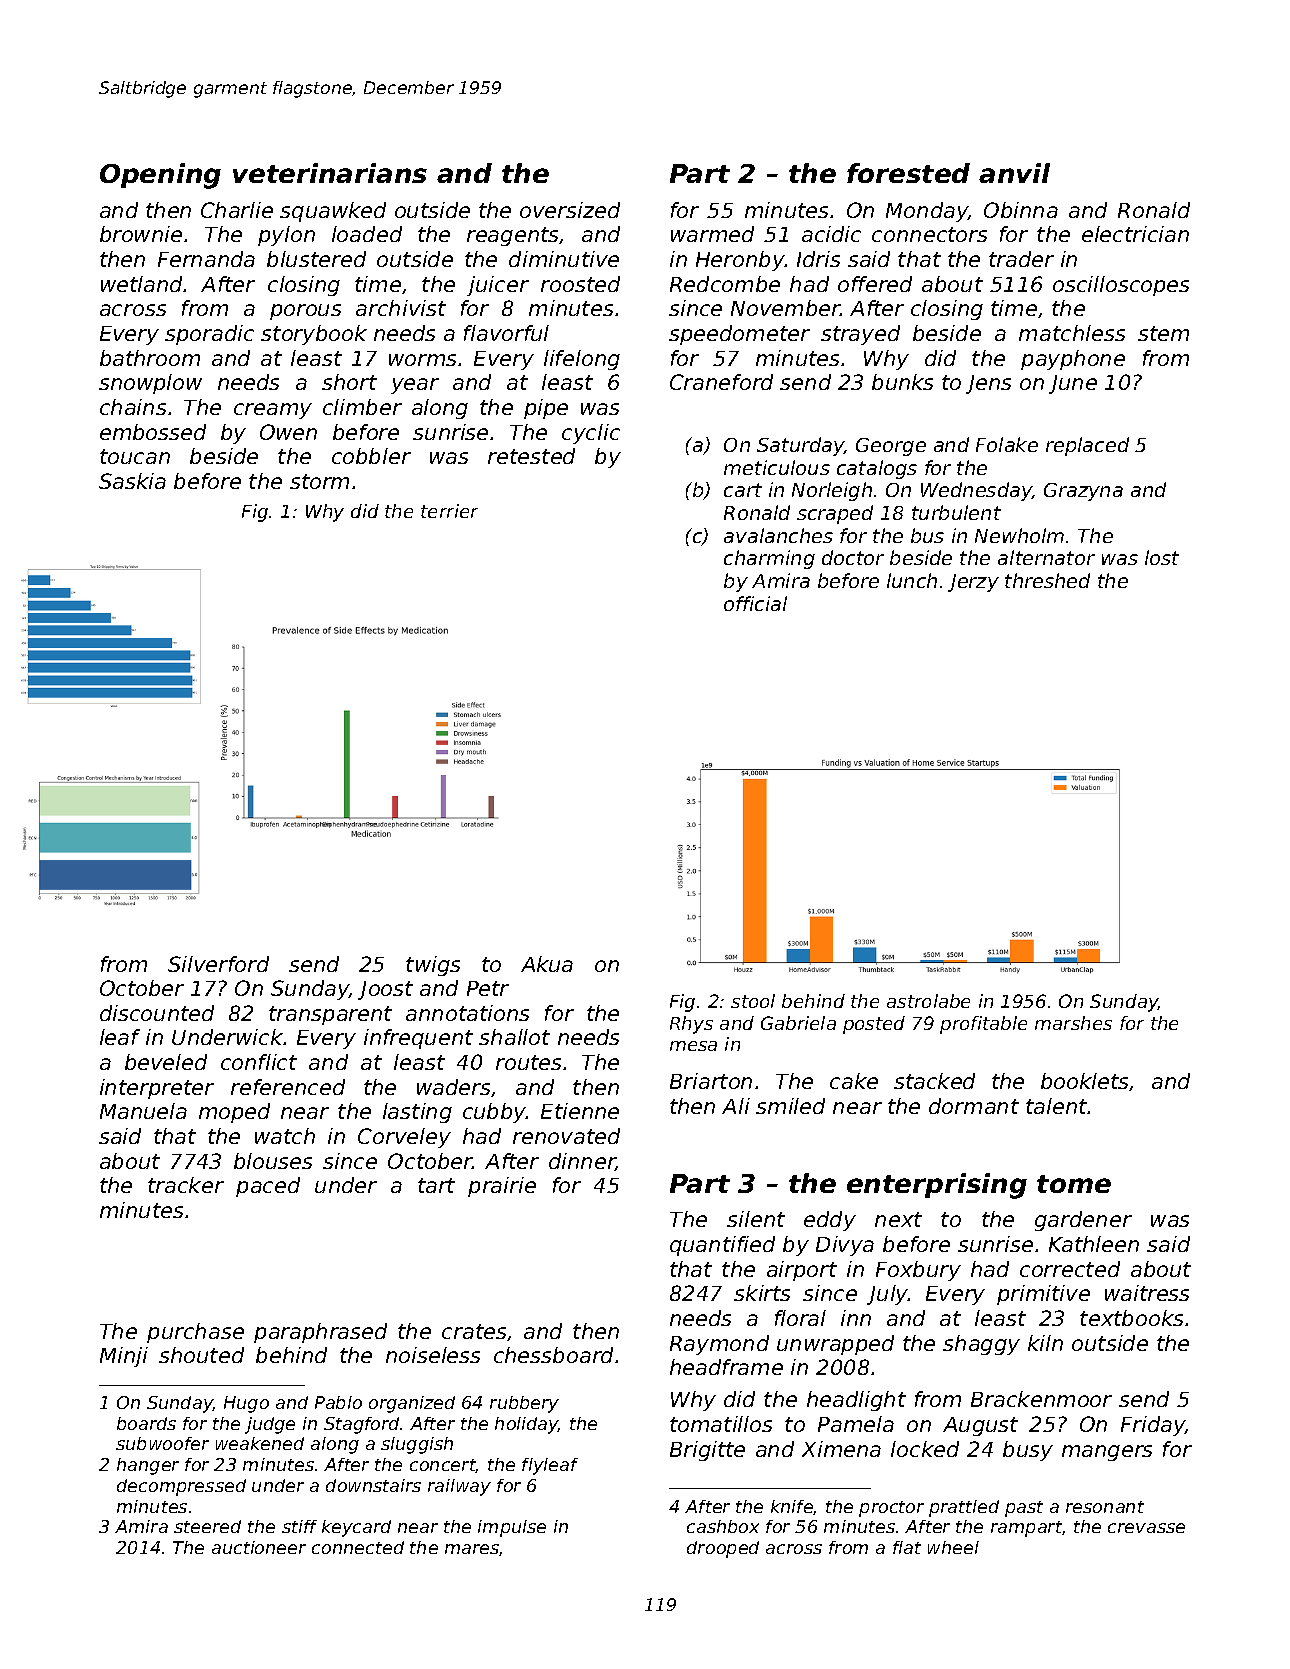  What do you see at coordinates (973, 583) in the screenshot?
I see `Jerzy` at bounding box center [973, 583].
